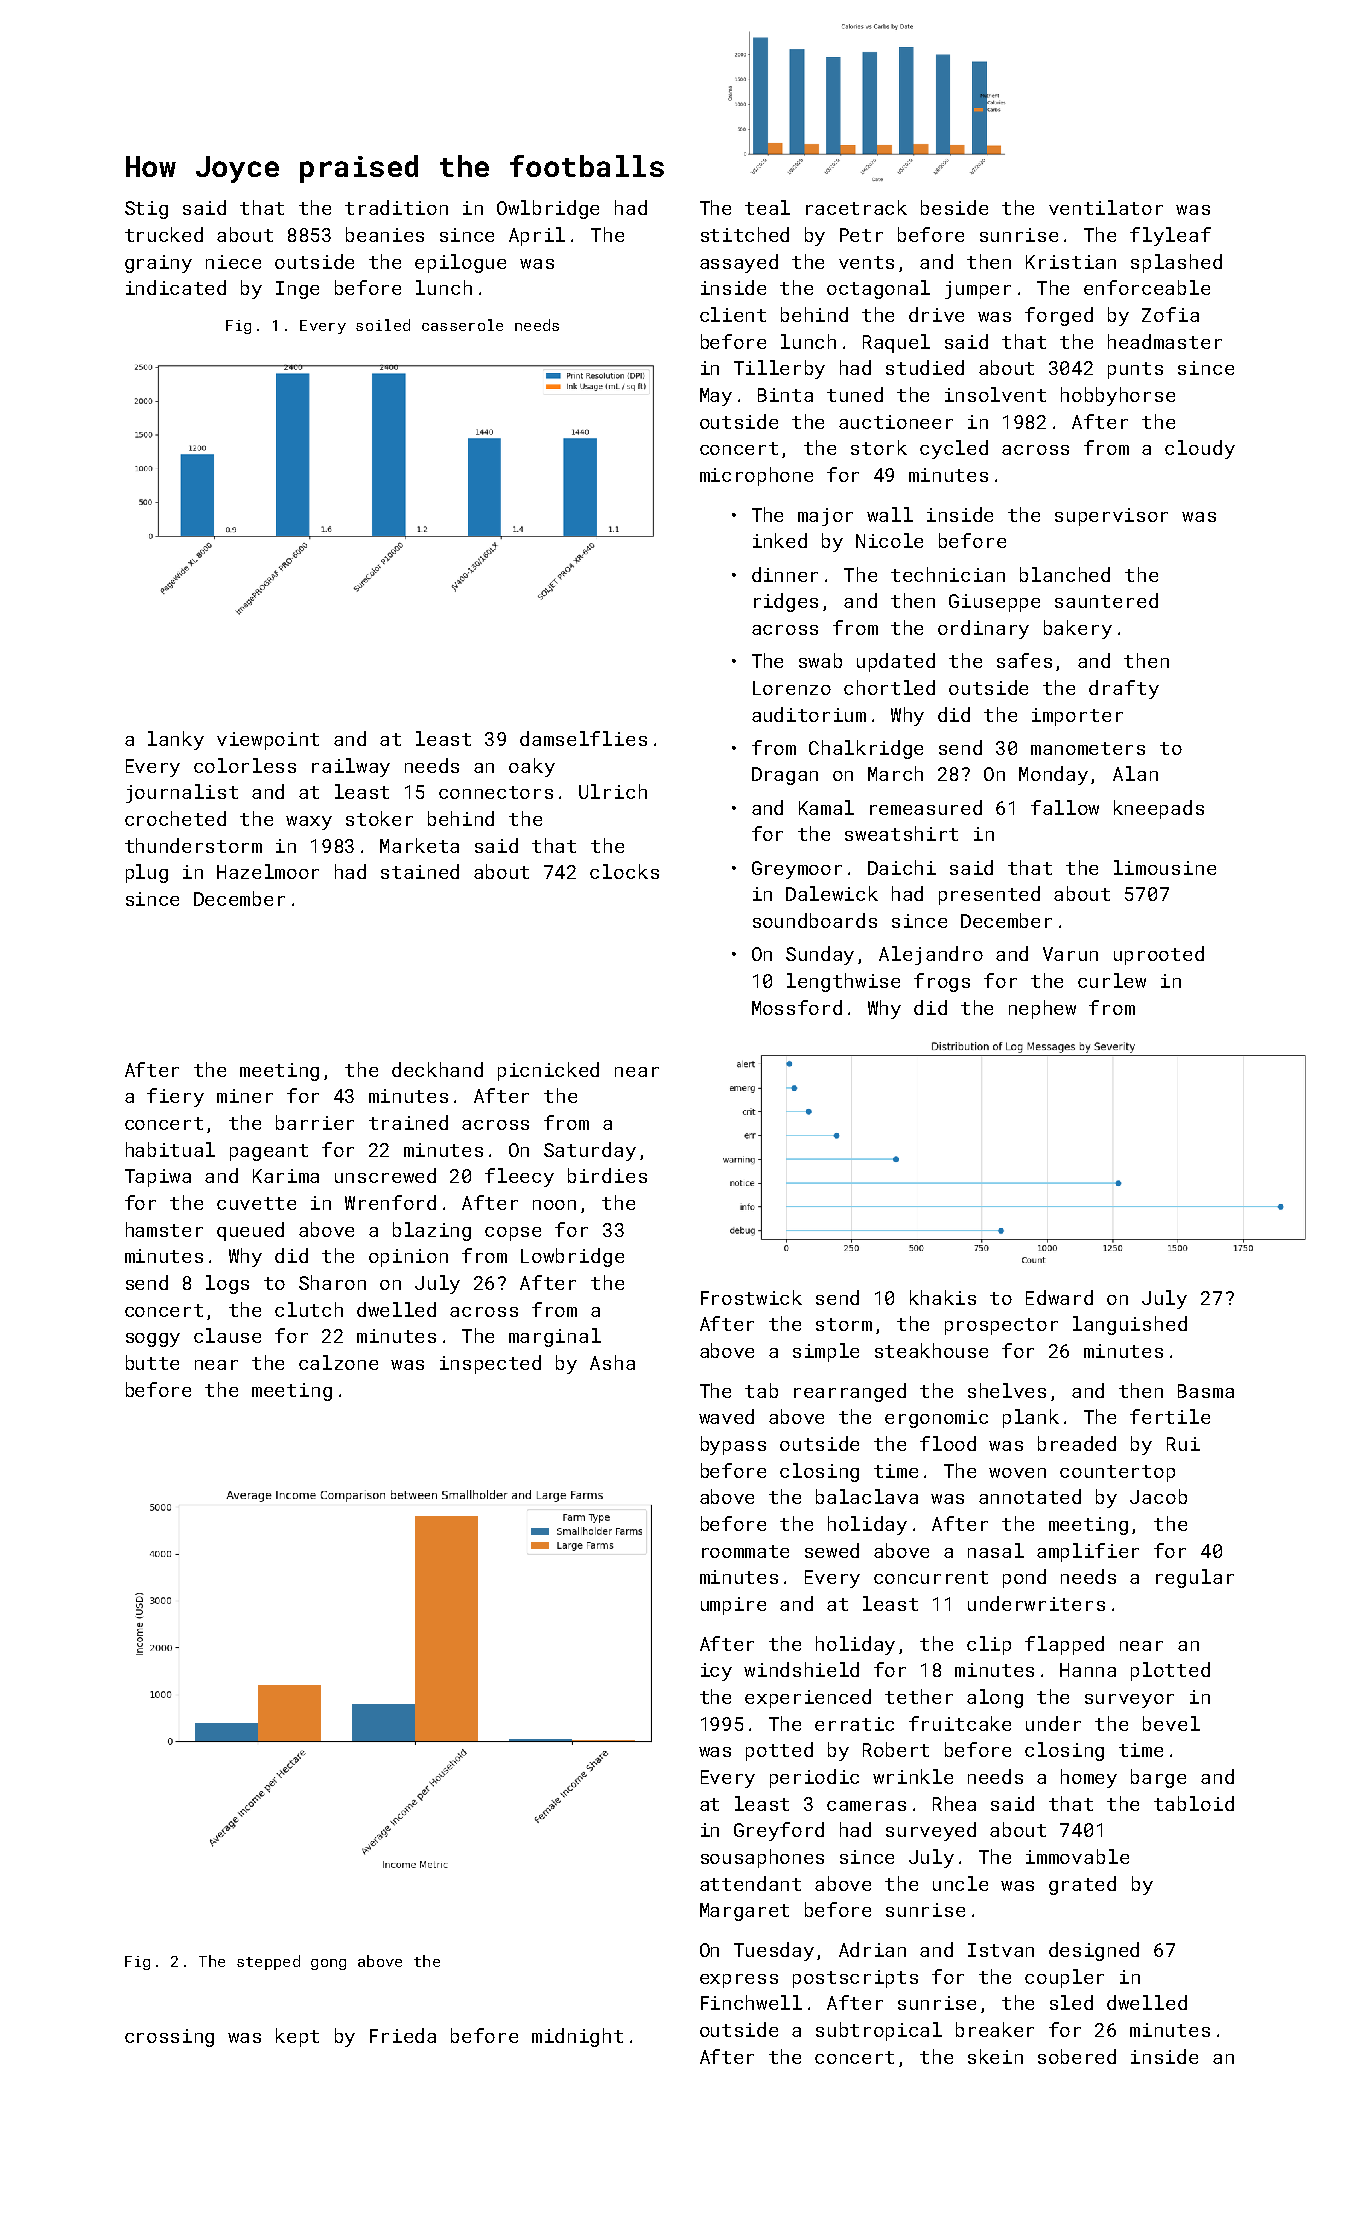 Image resolution: width=1360 pixels, height=2240 pixels. I want to click on drafty, so click(1124, 689).
